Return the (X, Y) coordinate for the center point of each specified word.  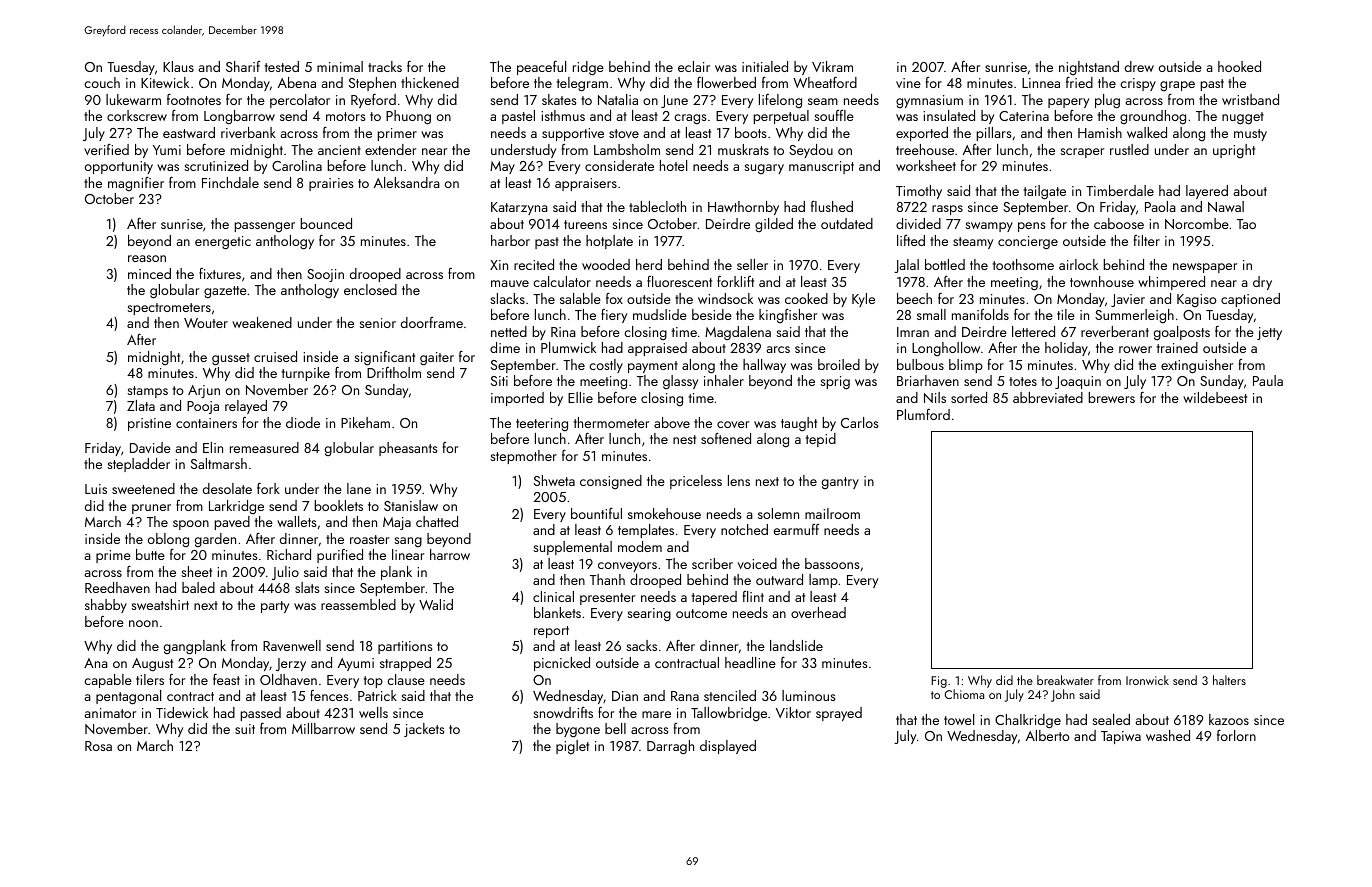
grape (1177, 86)
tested (282, 66)
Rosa (98, 746)
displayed (728, 747)
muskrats (743, 149)
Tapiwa (1121, 737)
